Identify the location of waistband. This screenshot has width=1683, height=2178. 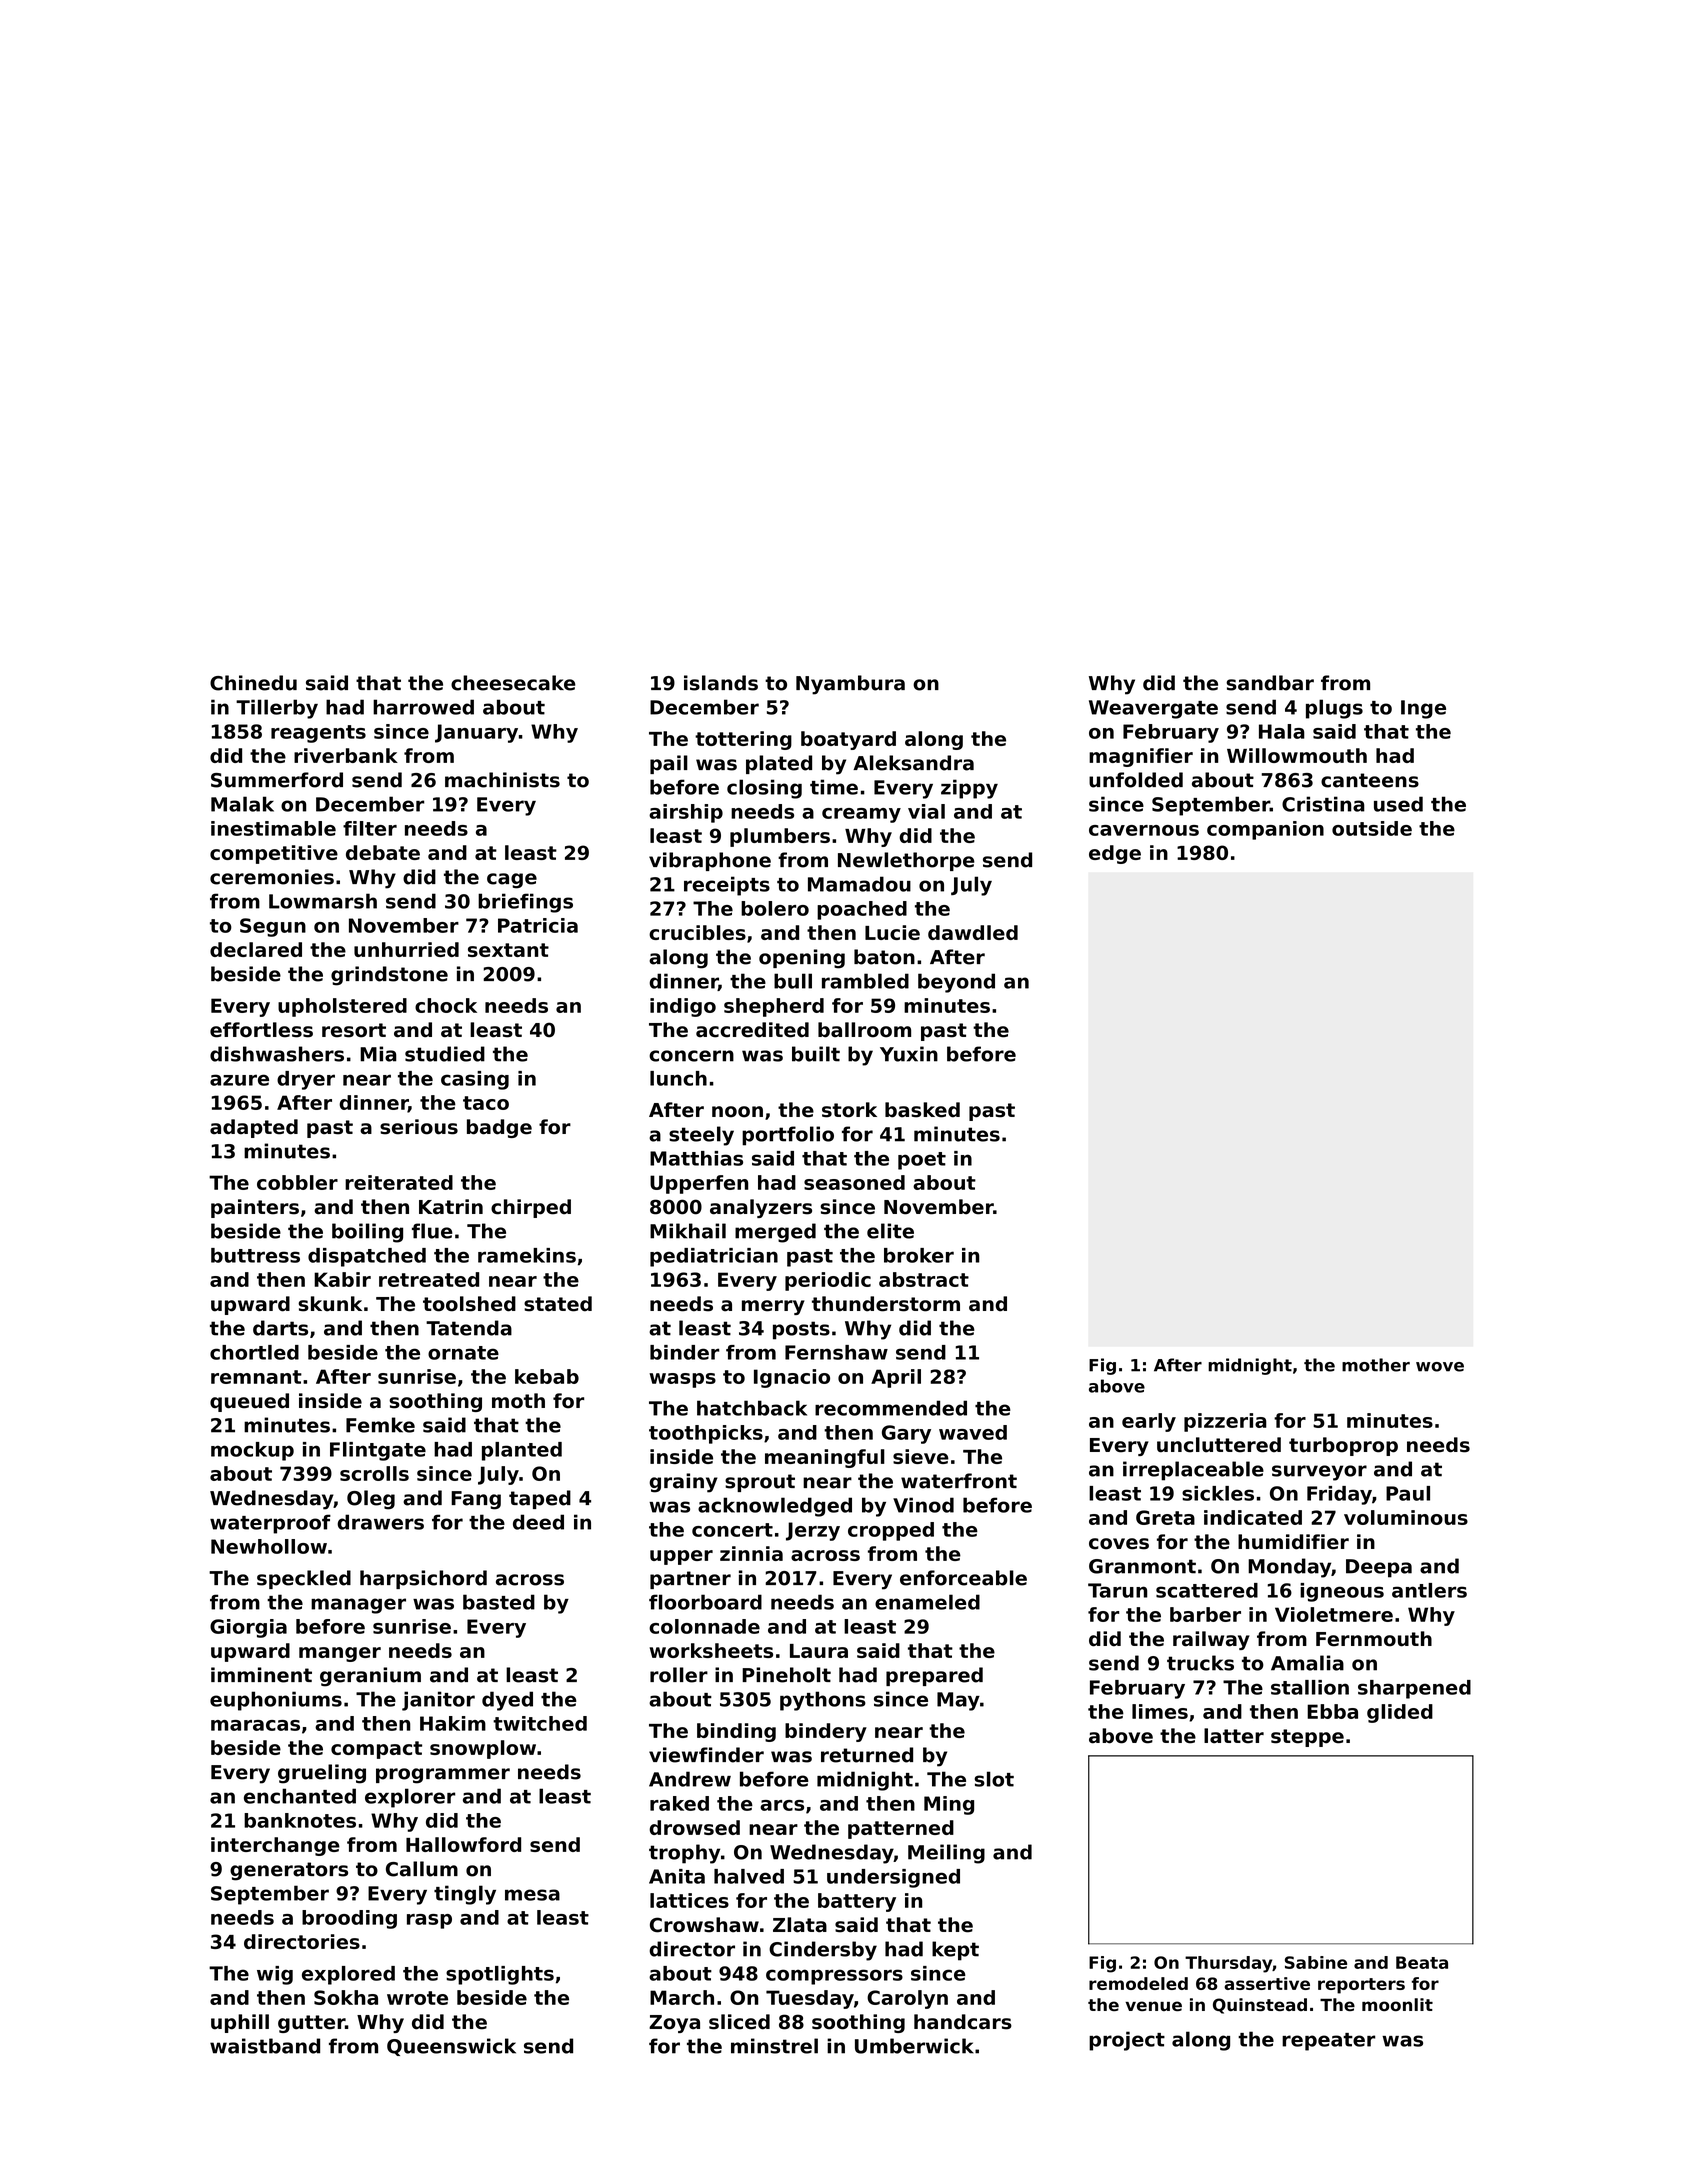
(265, 2046).
